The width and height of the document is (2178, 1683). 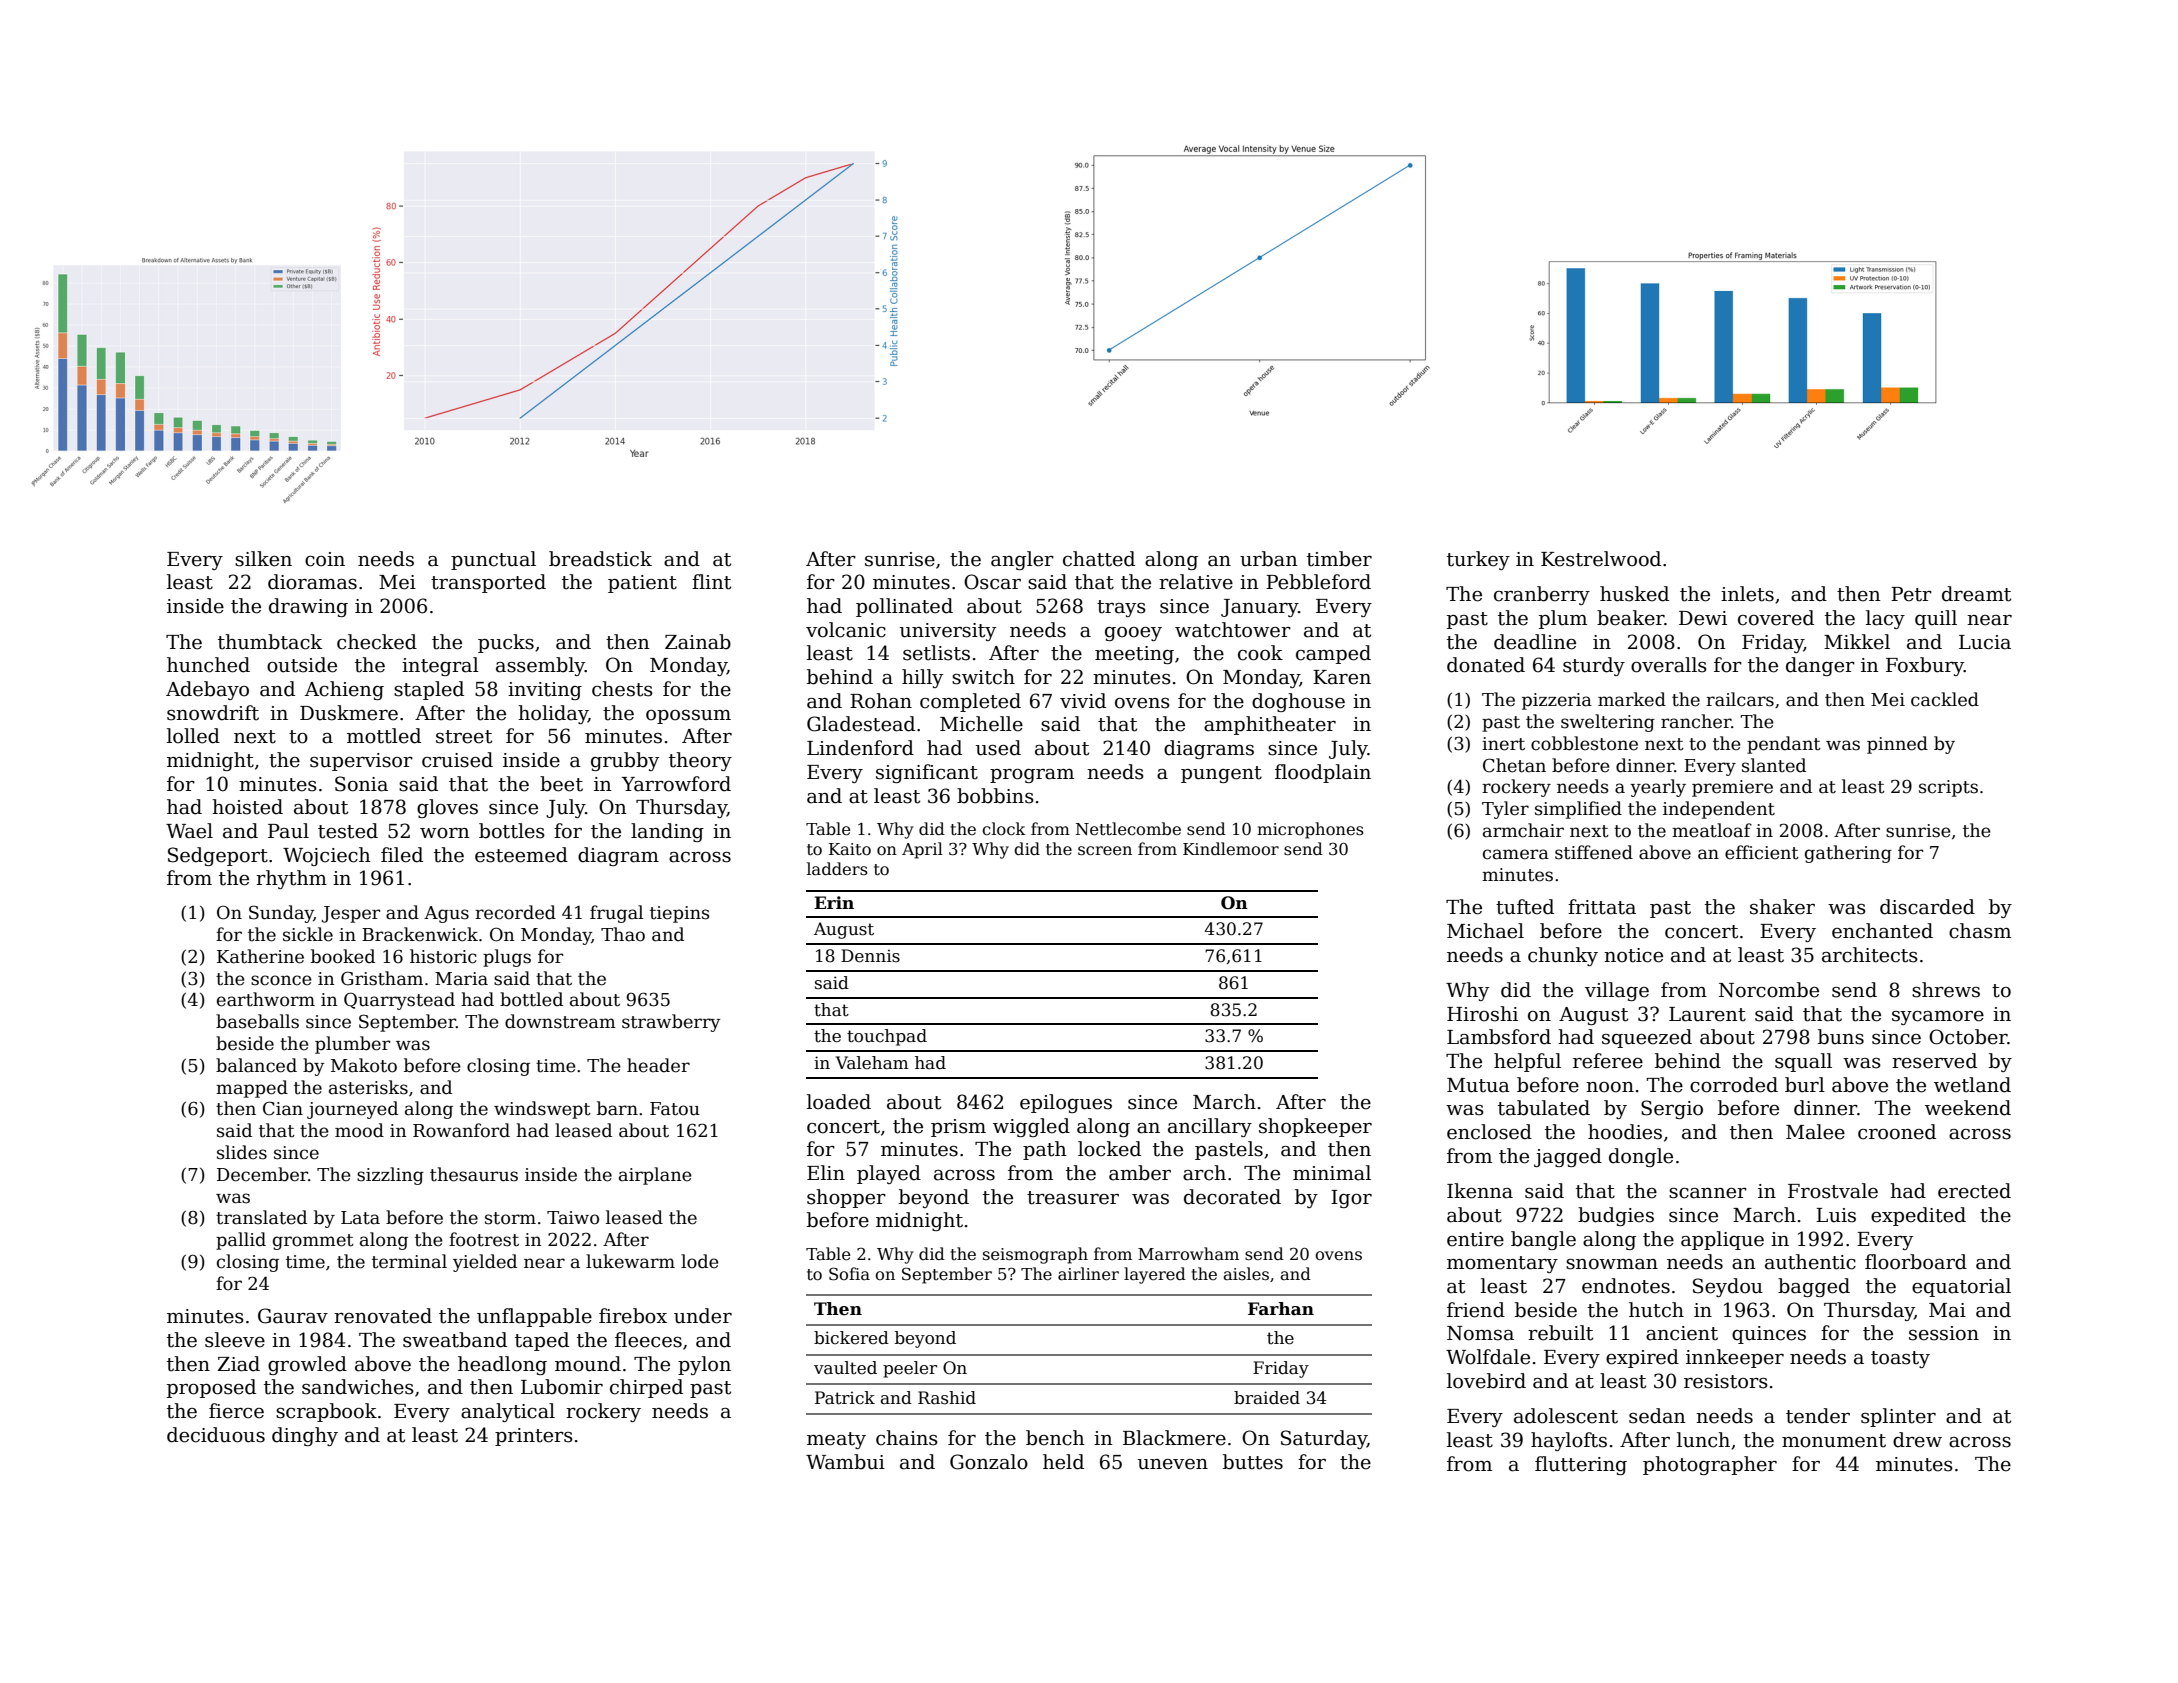 I want to click on momentary, so click(x=1502, y=1264).
